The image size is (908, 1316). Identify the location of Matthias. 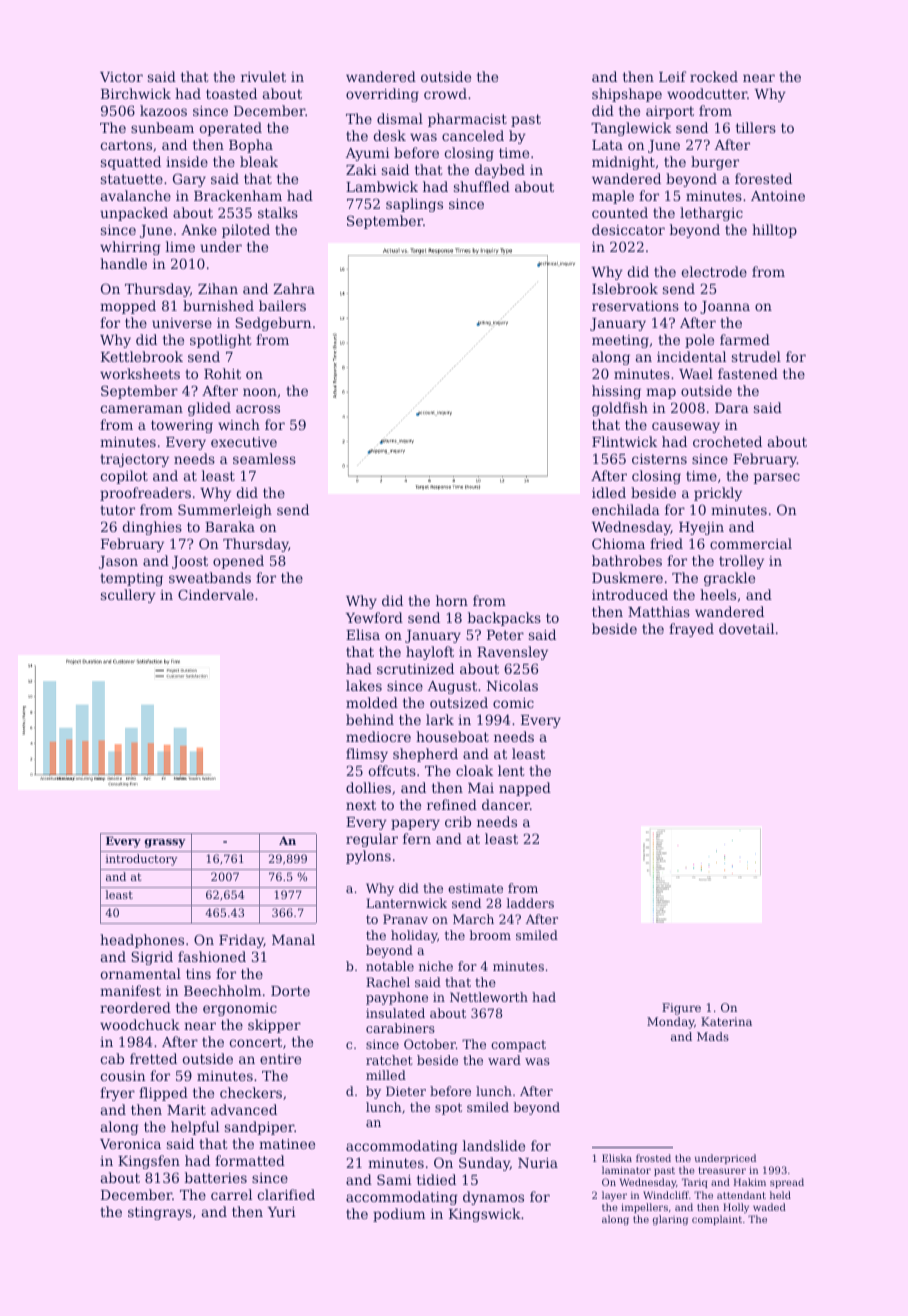
(659, 611).
